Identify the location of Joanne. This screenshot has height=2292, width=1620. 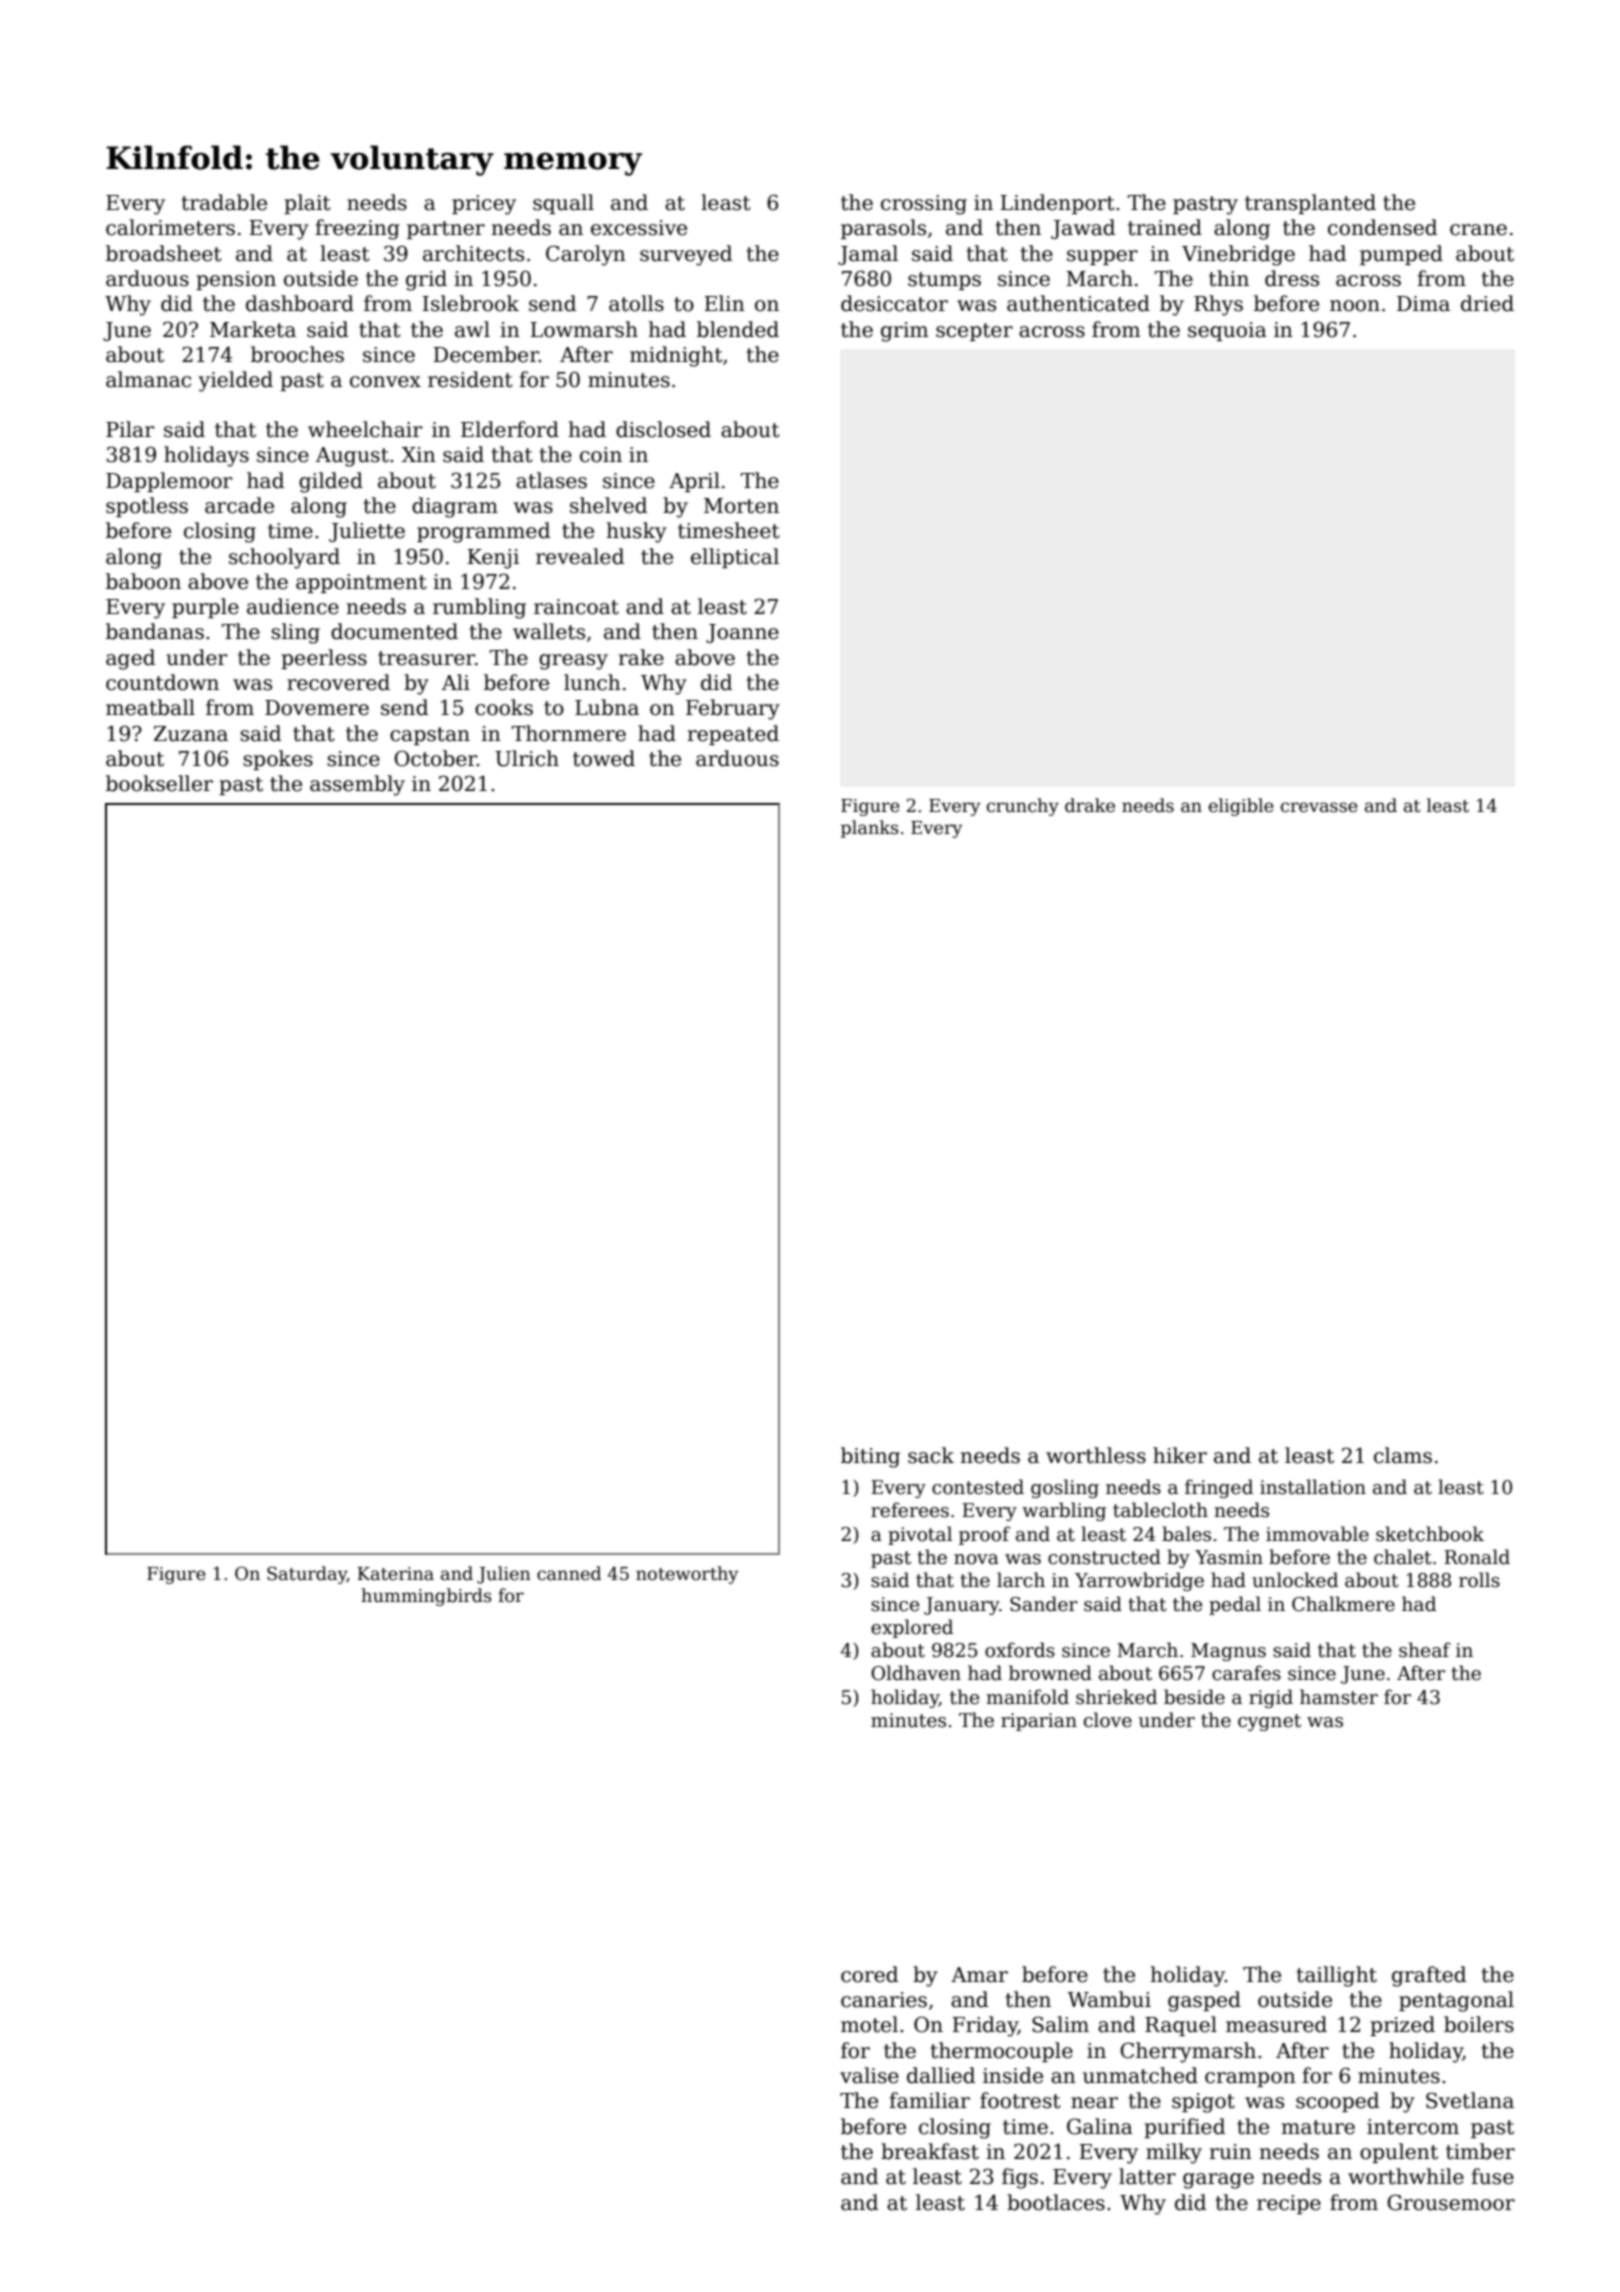
(742, 633).
